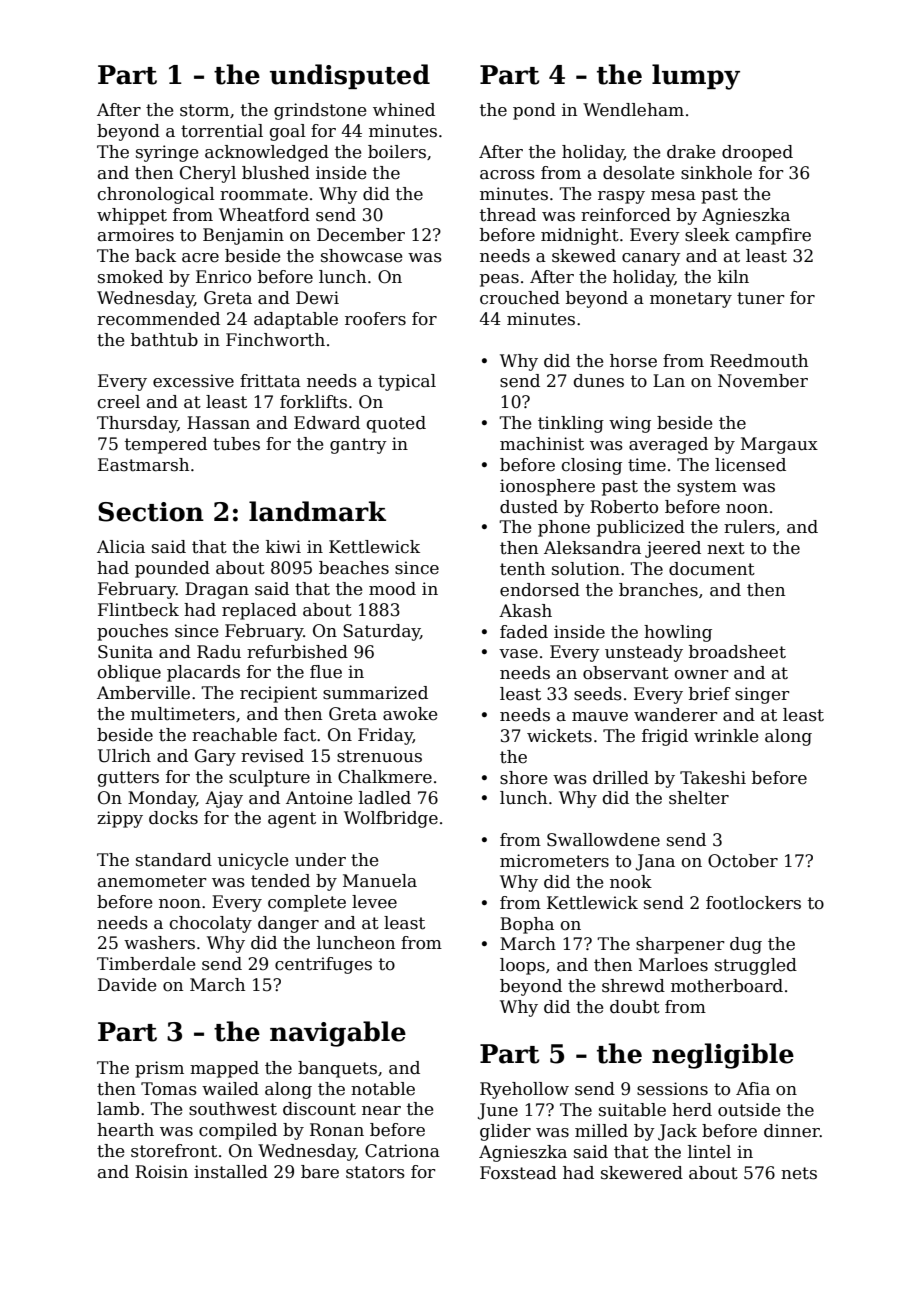 The width and height of the screenshot is (924, 1308). What do you see at coordinates (385, 736) in the screenshot?
I see `Friday` at bounding box center [385, 736].
